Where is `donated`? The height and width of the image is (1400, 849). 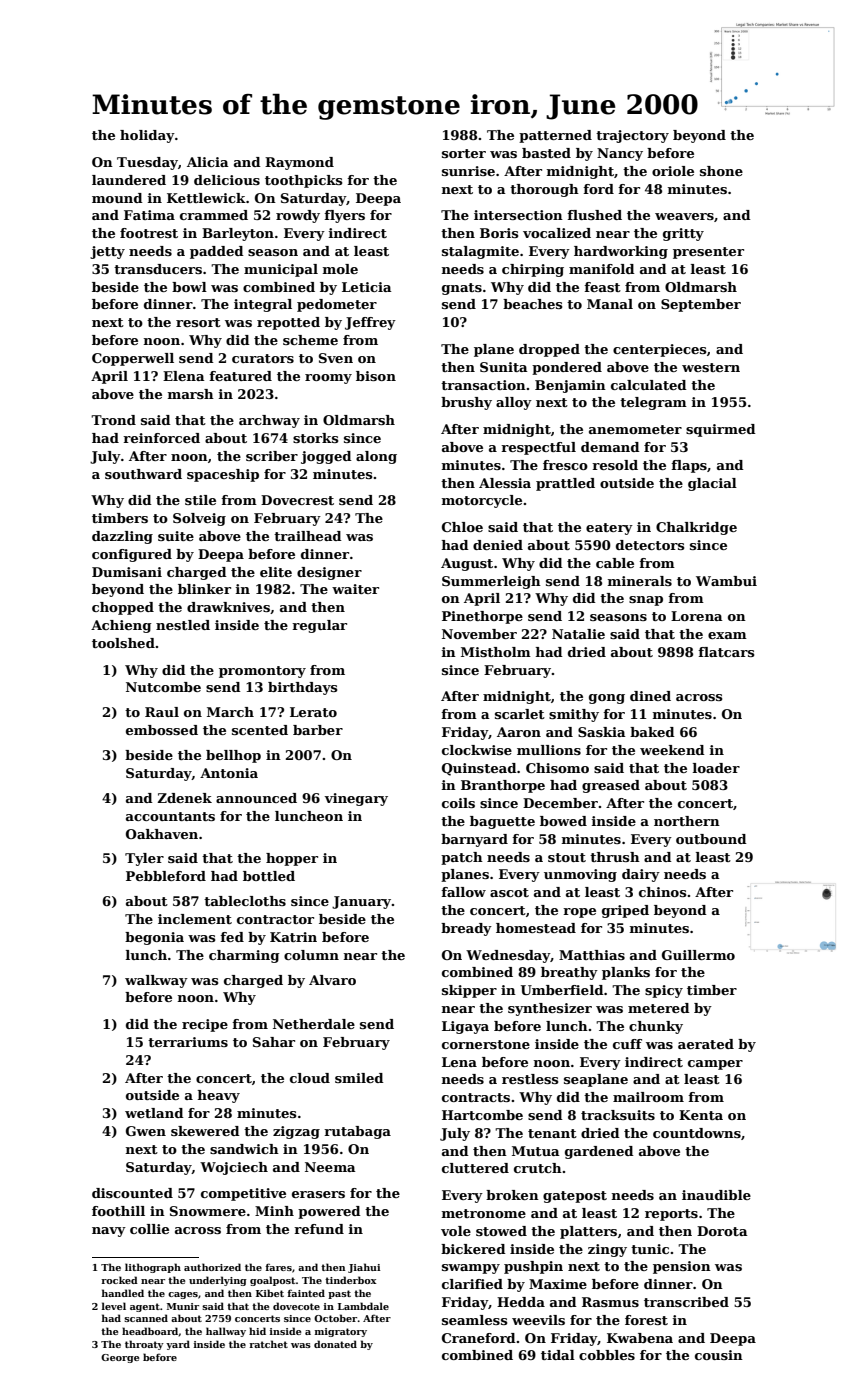
donated is located at coordinates (335, 1344).
